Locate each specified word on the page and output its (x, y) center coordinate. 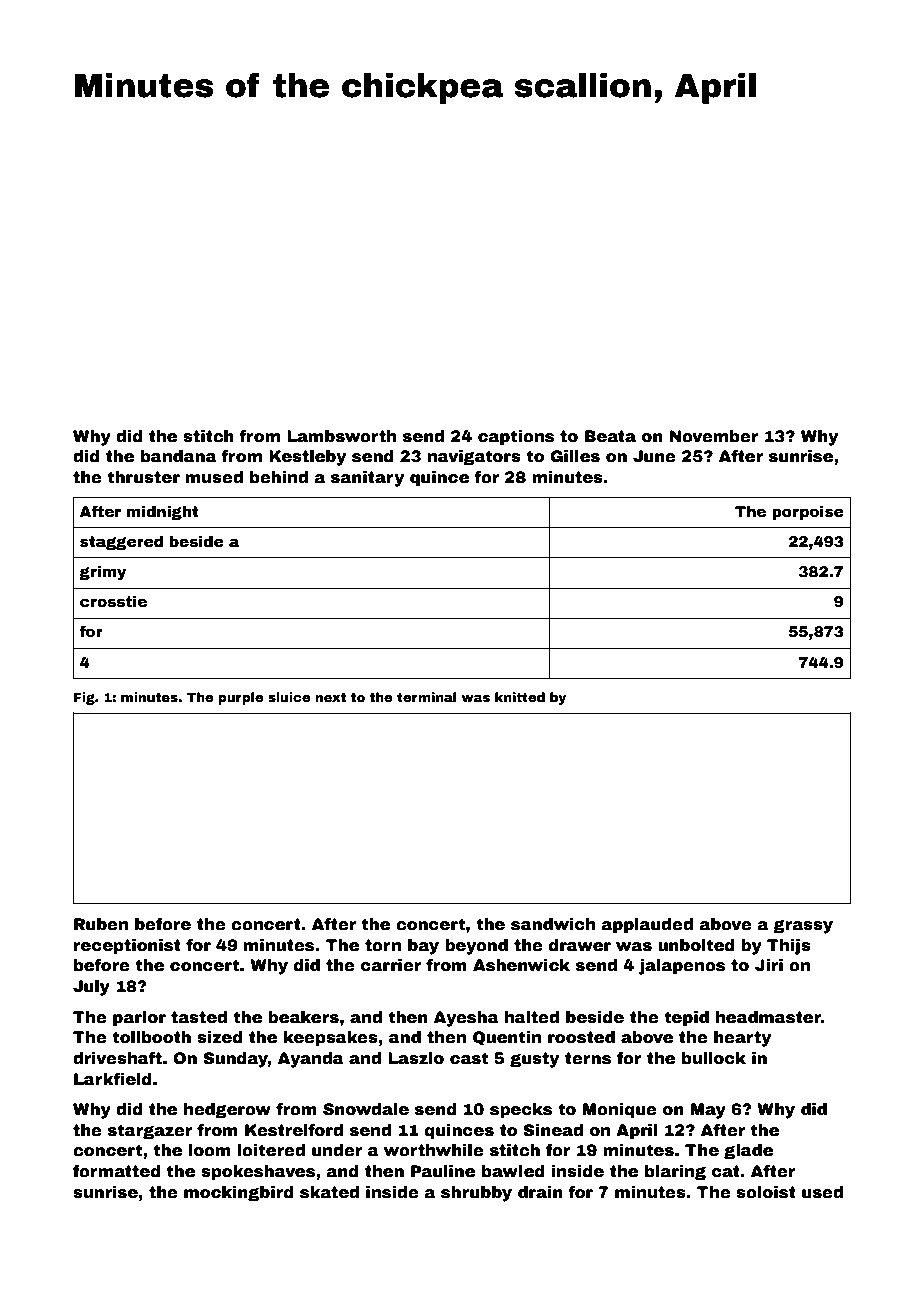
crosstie (113, 601)
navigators (474, 458)
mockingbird (239, 1194)
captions (516, 438)
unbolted (696, 945)
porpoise (808, 513)
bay (423, 947)
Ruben (101, 924)
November (714, 436)
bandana (179, 456)
